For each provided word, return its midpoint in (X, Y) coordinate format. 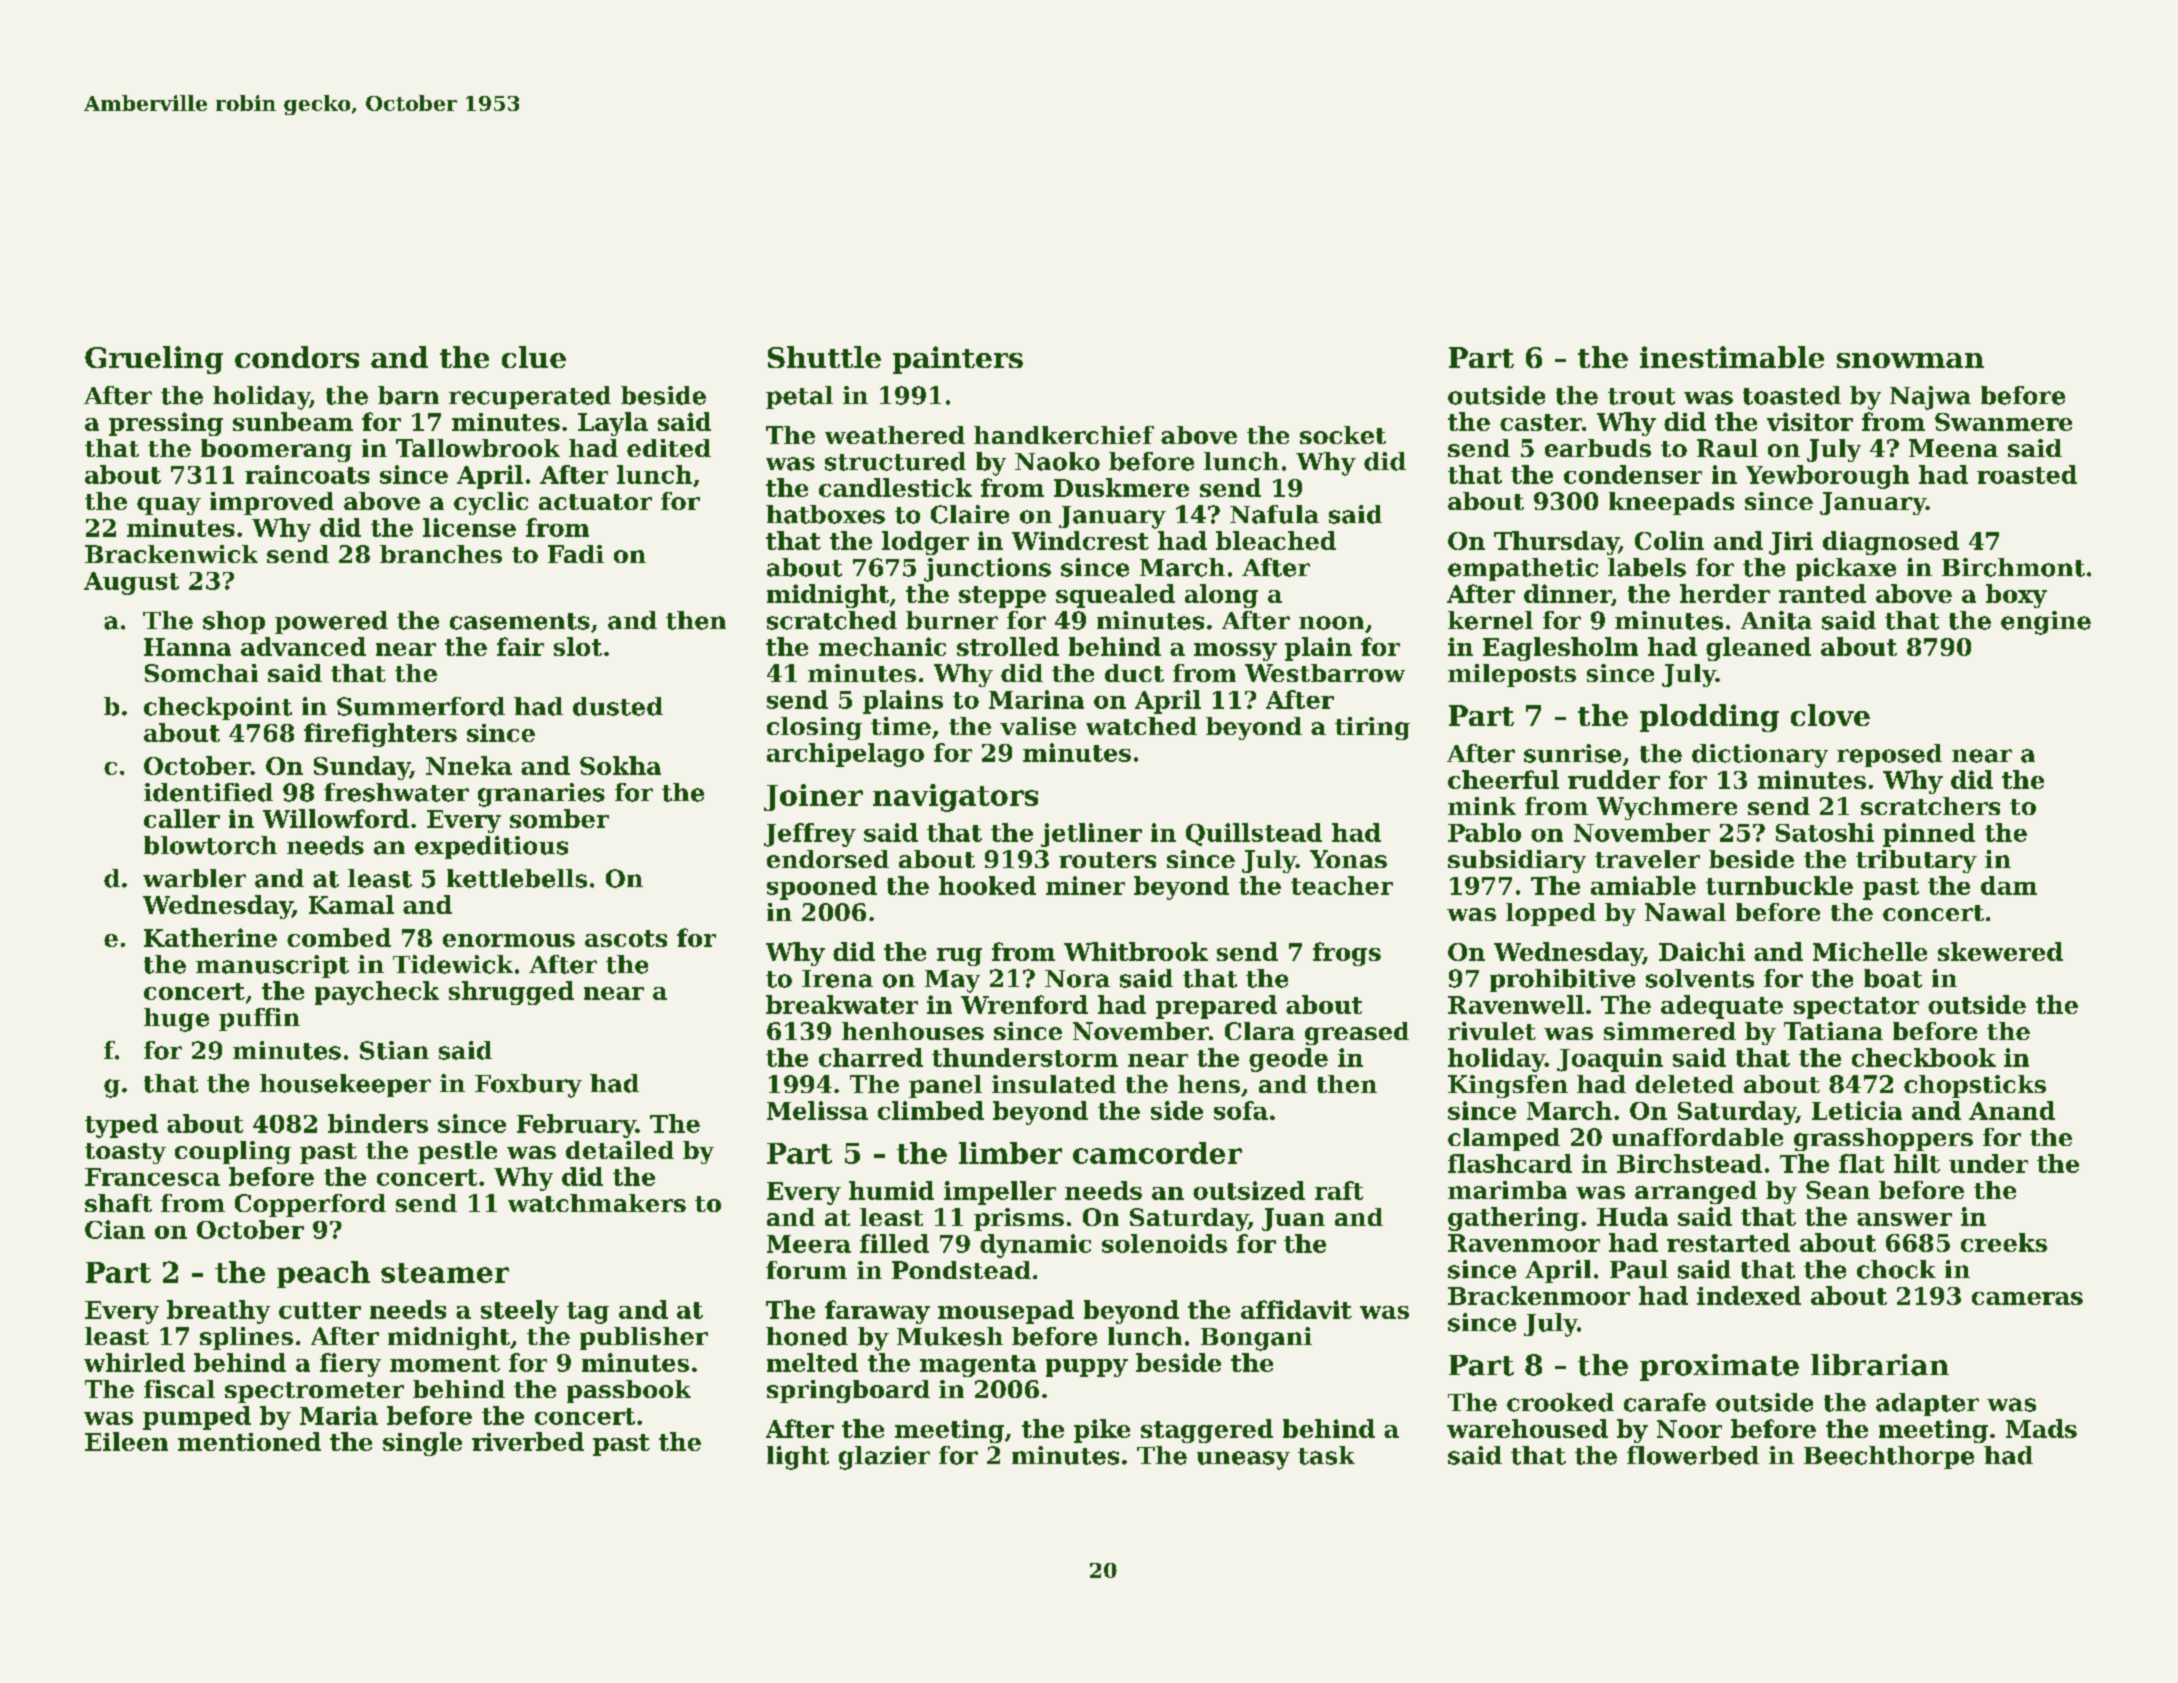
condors (297, 357)
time (901, 726)
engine (2046, 623)
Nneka (469, 765)
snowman (1910, 360)
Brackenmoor (1539, 1295)
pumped (197, 1418)
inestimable (1732, 357)
